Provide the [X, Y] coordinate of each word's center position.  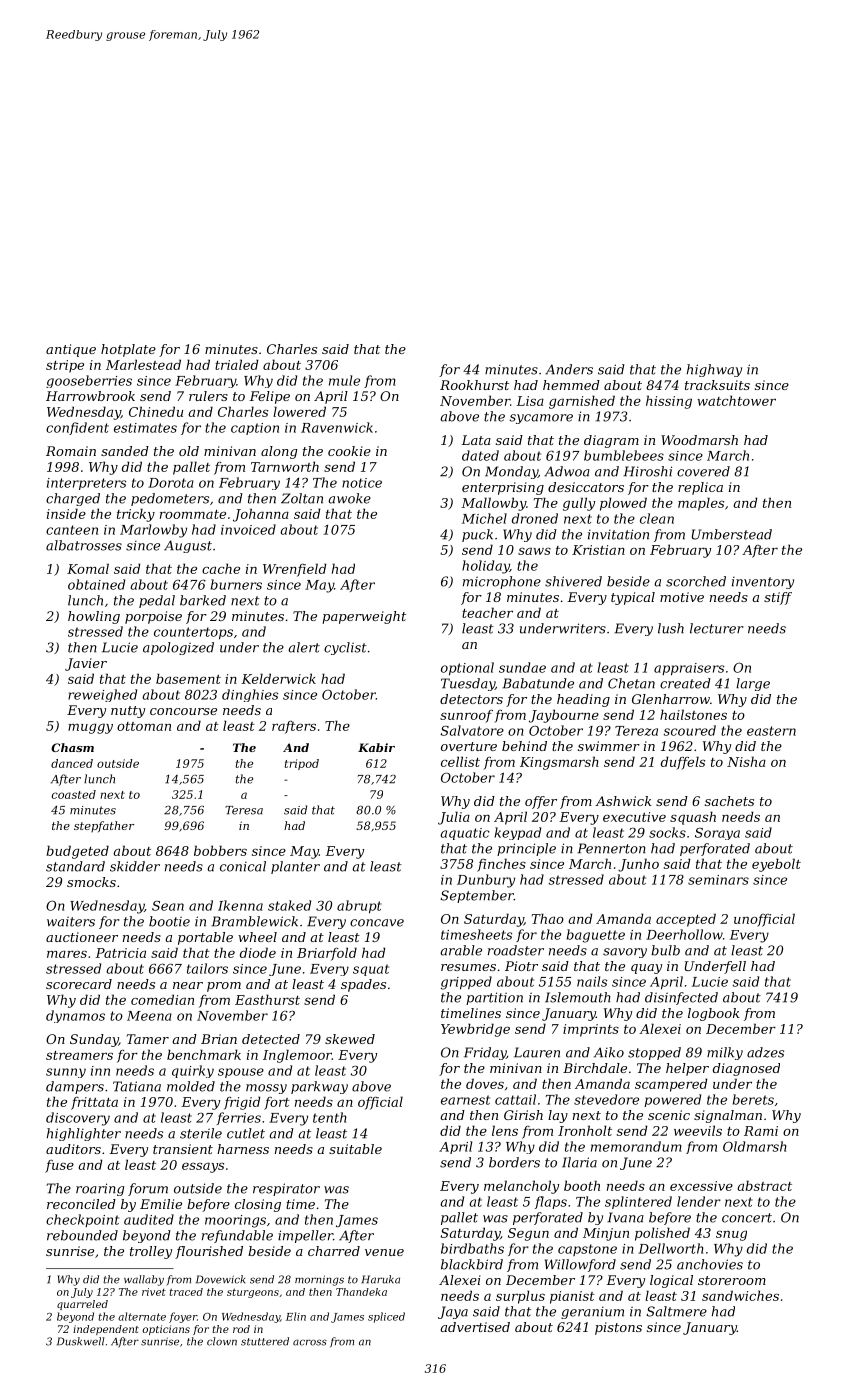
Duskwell [80, 1341]
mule [344, 380]
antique [71, 350]
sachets [729, 801]
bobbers [220, 850]
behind [524, 746]
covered [703, 471]
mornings [319, 1280]
